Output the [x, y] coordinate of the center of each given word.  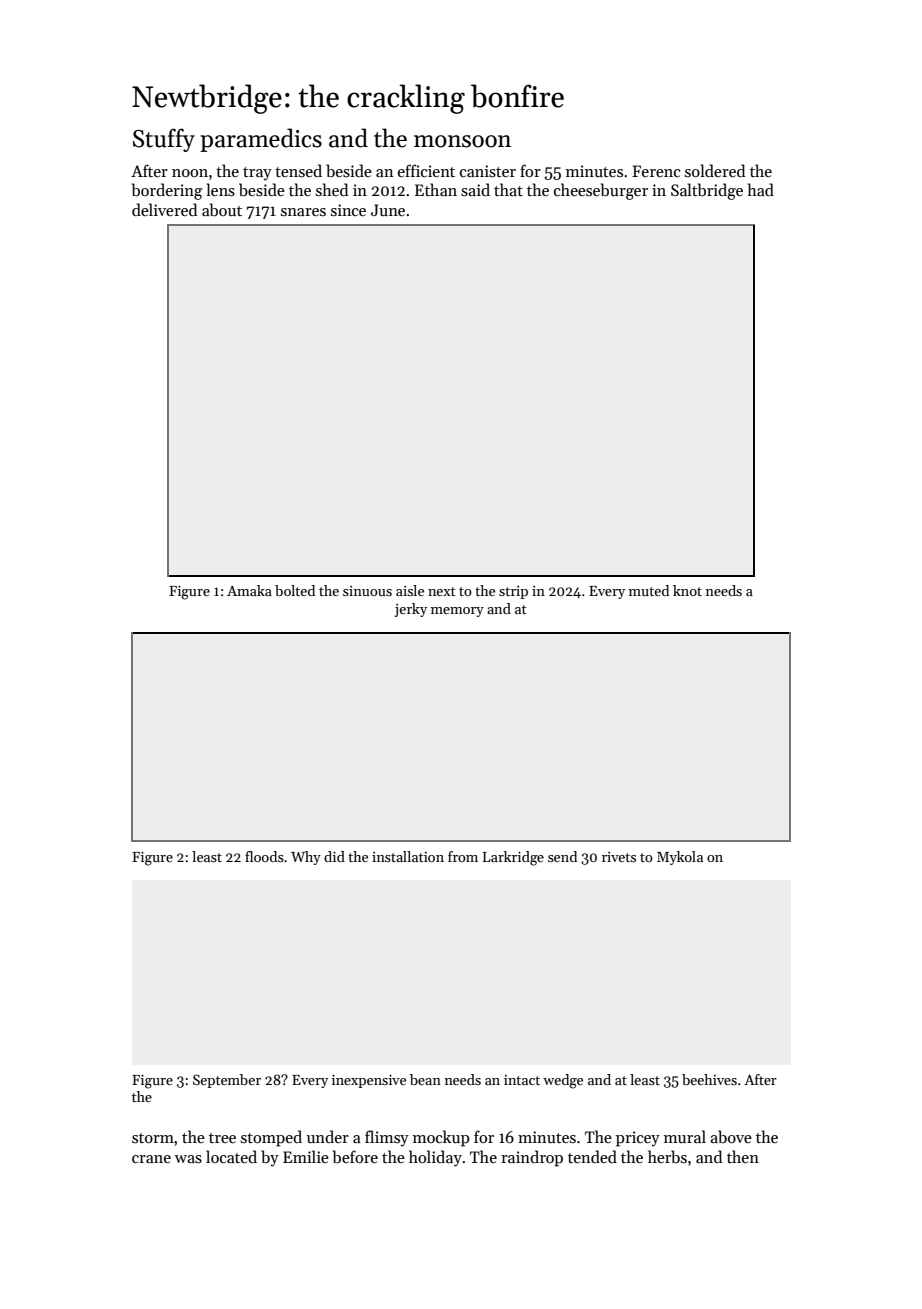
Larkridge [513, 858]
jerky [410, 610]
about [222, 210]
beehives [709, 1079]
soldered [715, 170]
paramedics [261, 140]
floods [264, 856]
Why [306, 858]
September [227, 1081]
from [463, 856]
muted [649, 590]
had [761, 189]
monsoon [462, 141]
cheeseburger [601, 191]
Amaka [249, 590]
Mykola [680, 858]
